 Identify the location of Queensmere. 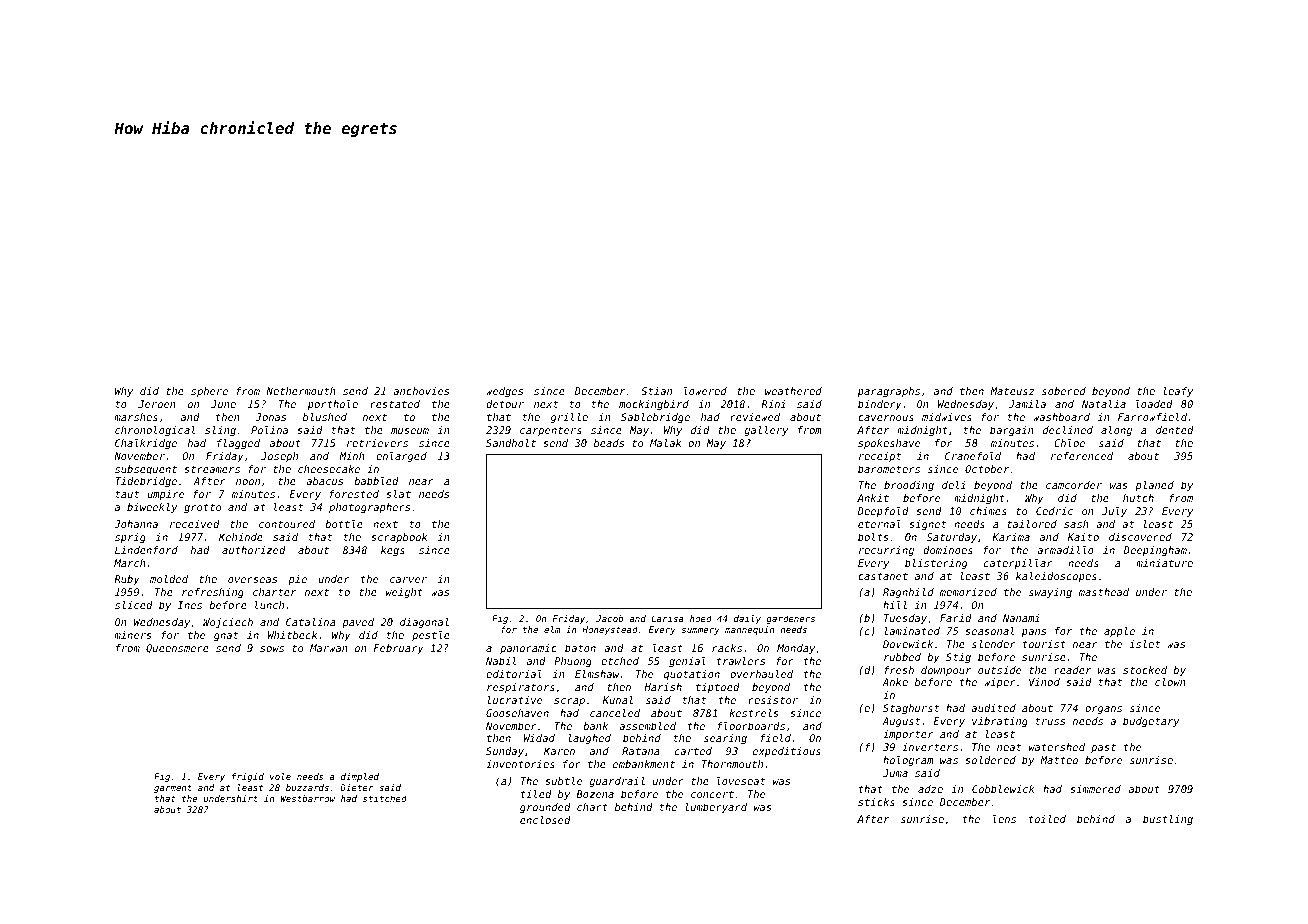
(177, 648).
